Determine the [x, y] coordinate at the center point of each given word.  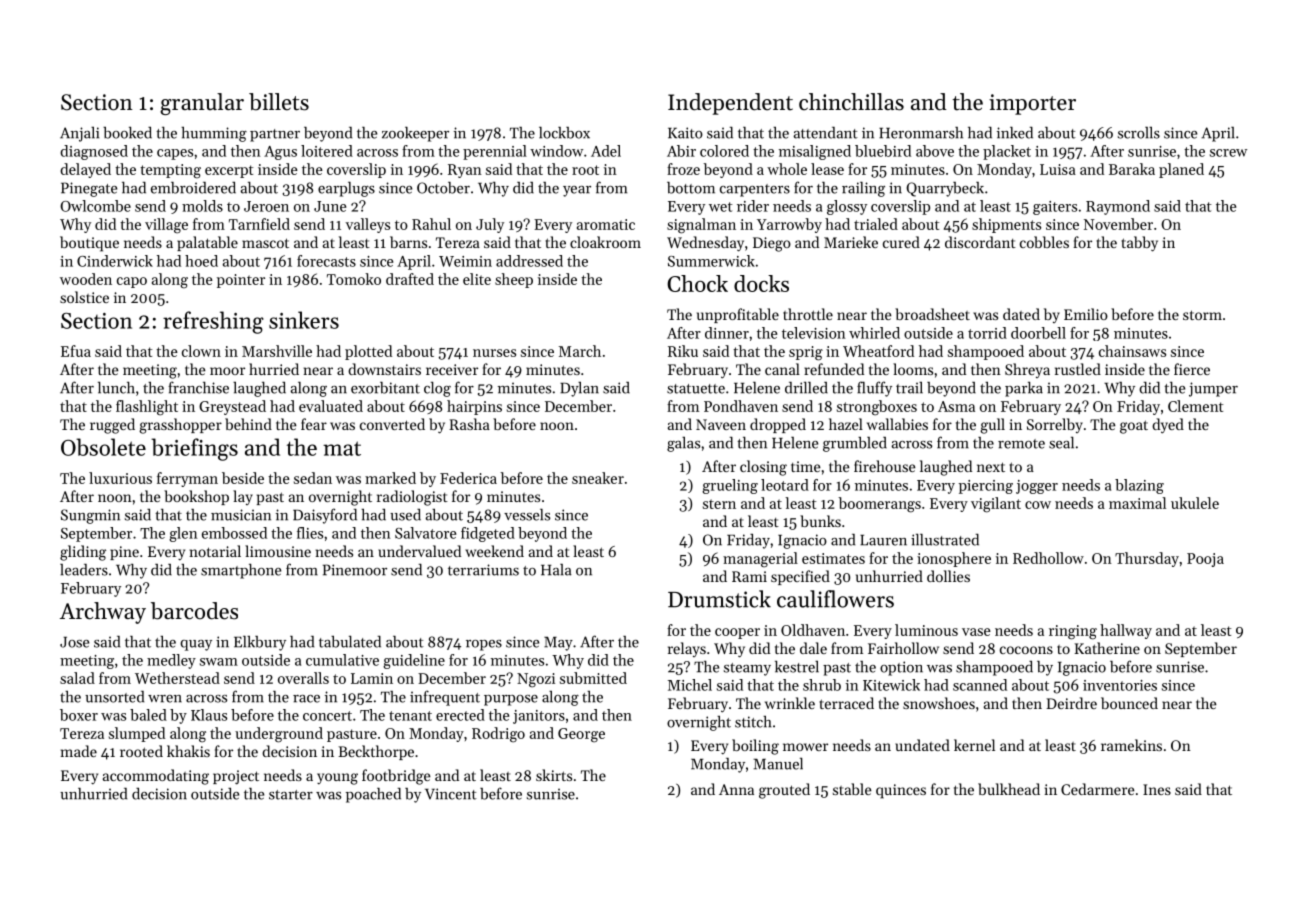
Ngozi [536, 680]
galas [683, 444]
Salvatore [425, 533]
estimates [833, 558]
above [935, 151]
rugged [112, 426]
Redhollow [1048, 558]
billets [279, 102]
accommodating [156, 777]
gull [992, 426]
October [443, 188]
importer [1032, 104]
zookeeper [415, 134]
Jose [74, 642]
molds [202, 206]
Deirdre [1071, 703]
